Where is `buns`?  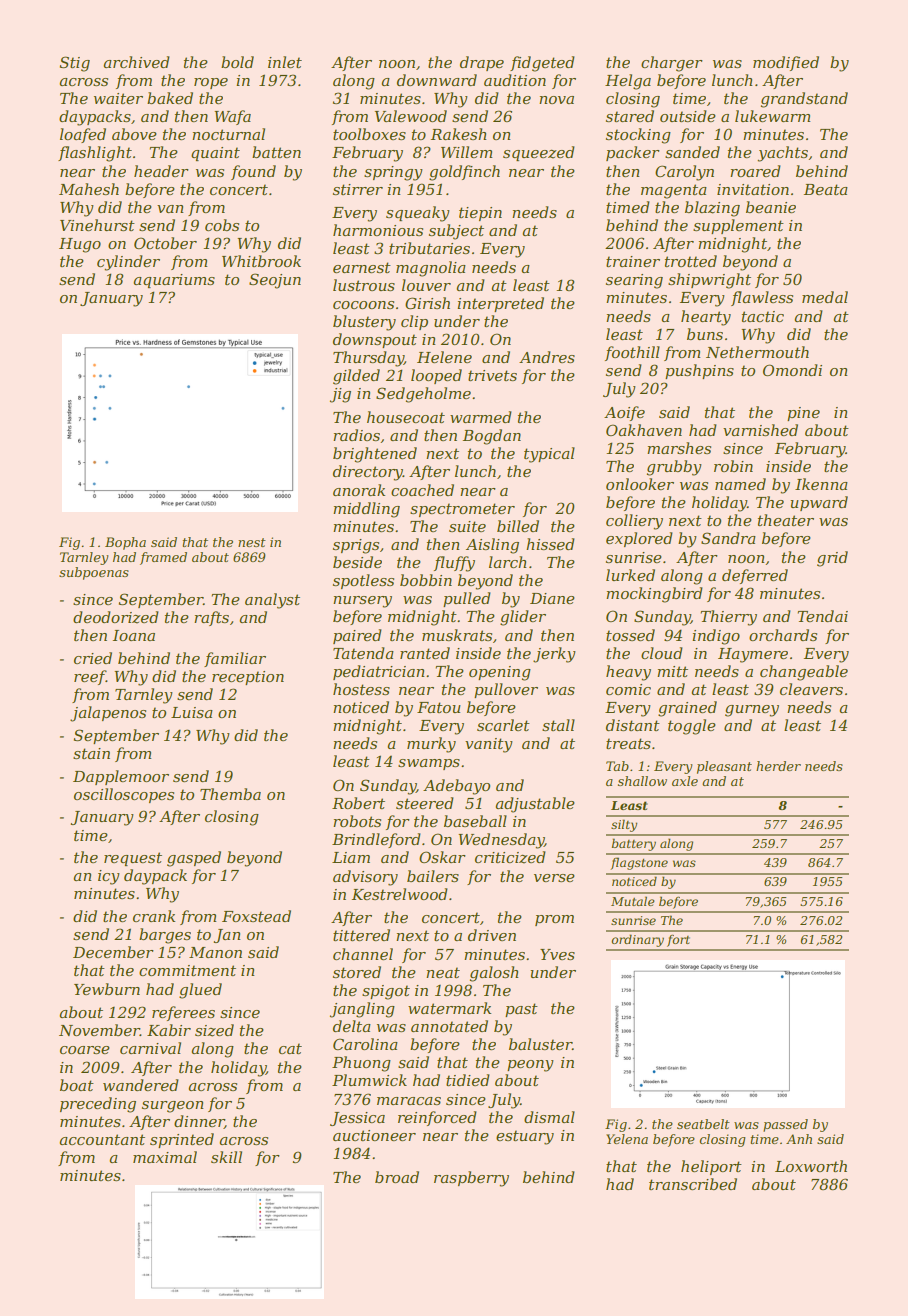
buns is located at coordinates (705, 334).
